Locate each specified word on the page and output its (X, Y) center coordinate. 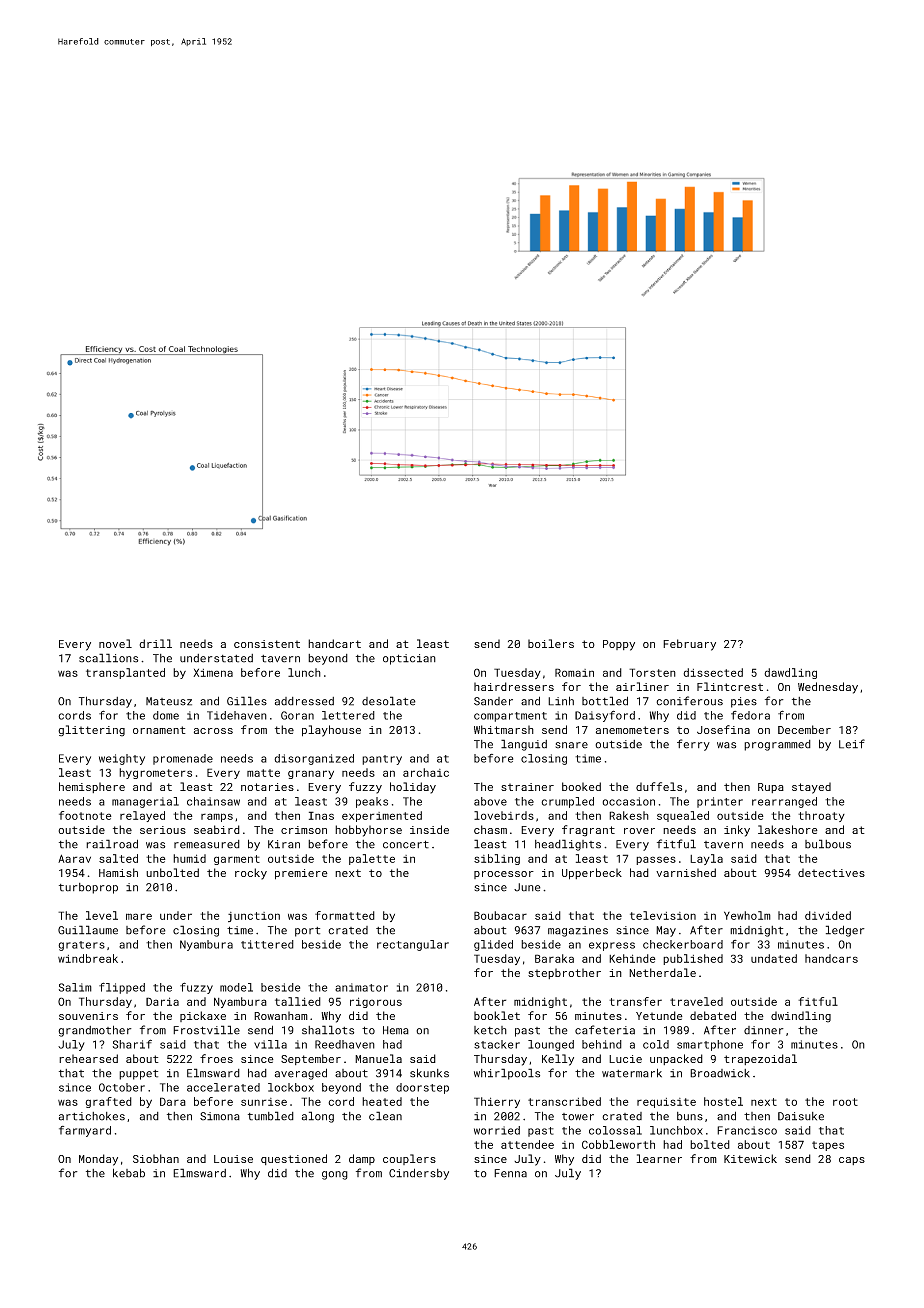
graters (81, 946)
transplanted (125, 673)
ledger (845, 931)
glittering (91, 731)
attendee (527, 1144)
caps (852, 1161)
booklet (497, 1015)
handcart (334, 643)
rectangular (413, 945)
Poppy (619, 645)
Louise (233, 1159)
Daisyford (605, 716)
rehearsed (88, 1058)
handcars (831, 958)
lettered (348, 715)
